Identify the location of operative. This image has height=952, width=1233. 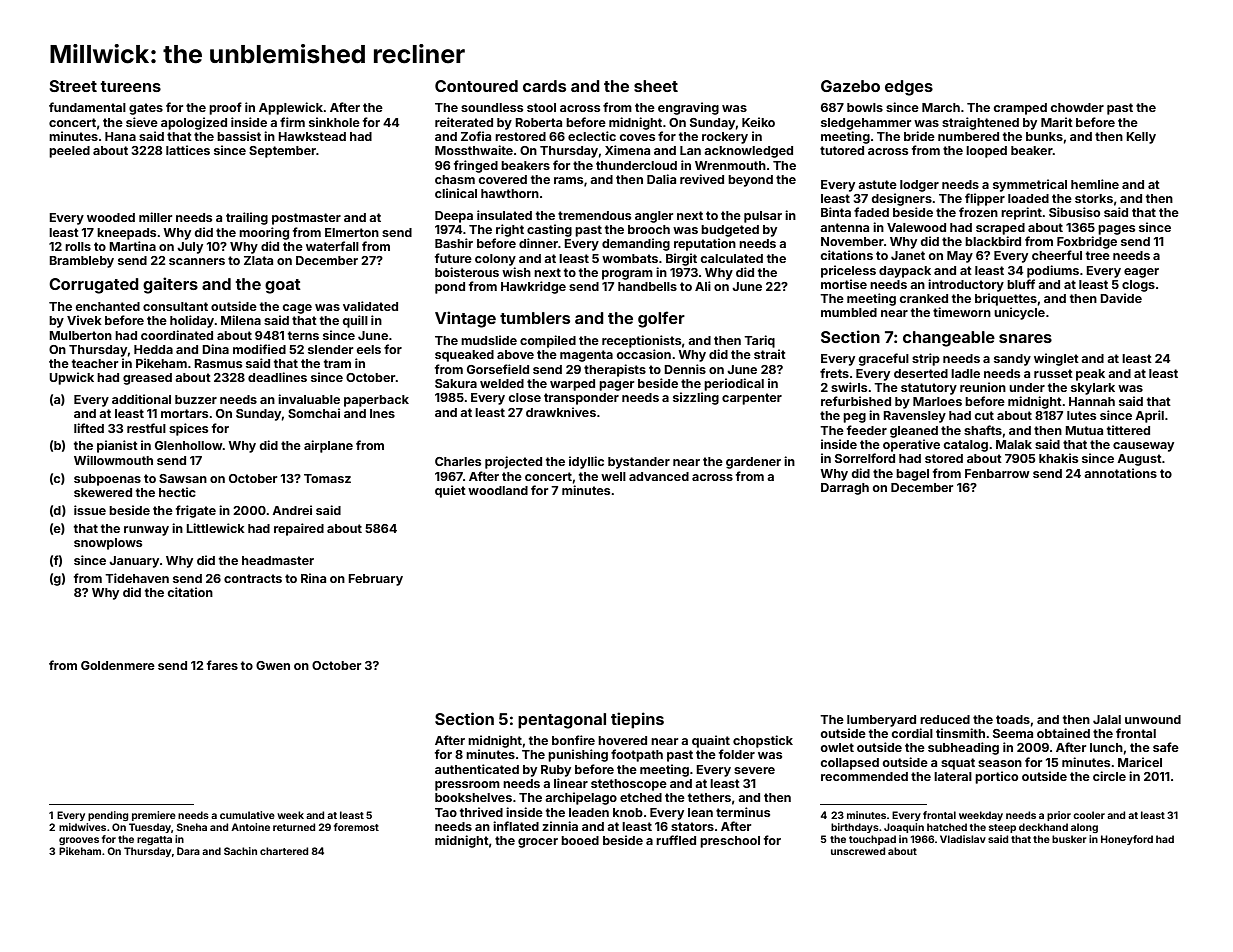
(911, 445).
